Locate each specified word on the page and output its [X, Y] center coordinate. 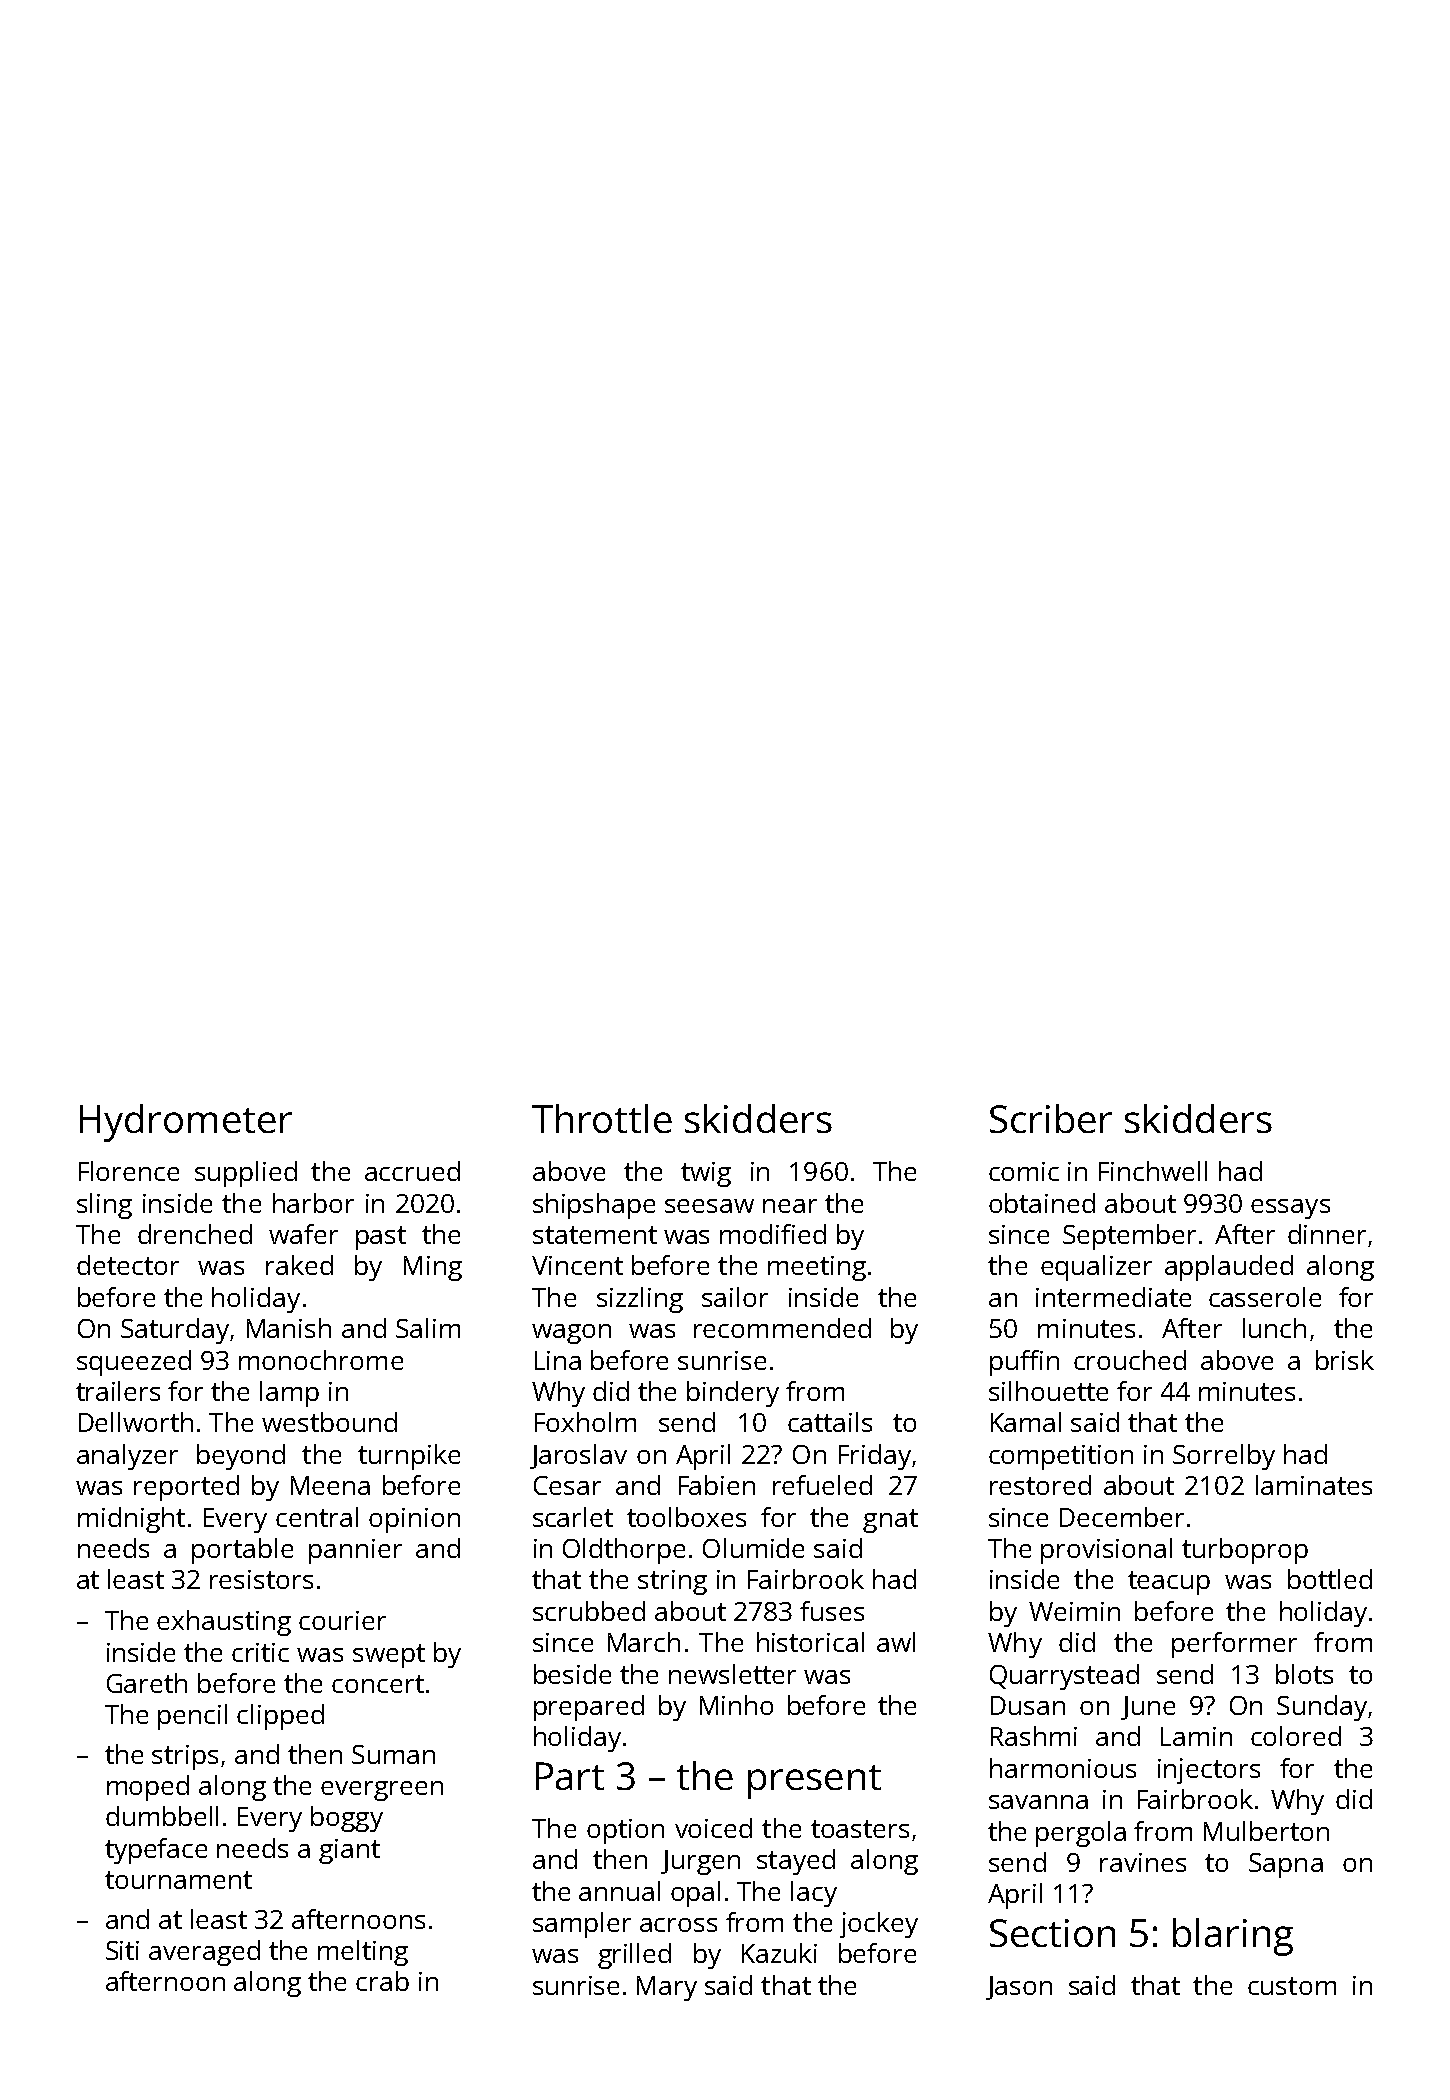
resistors [261, 1579]
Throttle [602, 1118]
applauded [1229, 1268]
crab [382, 1981]
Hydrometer [186, 1123]
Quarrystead [1064, 1677]
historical [810, 1642]
